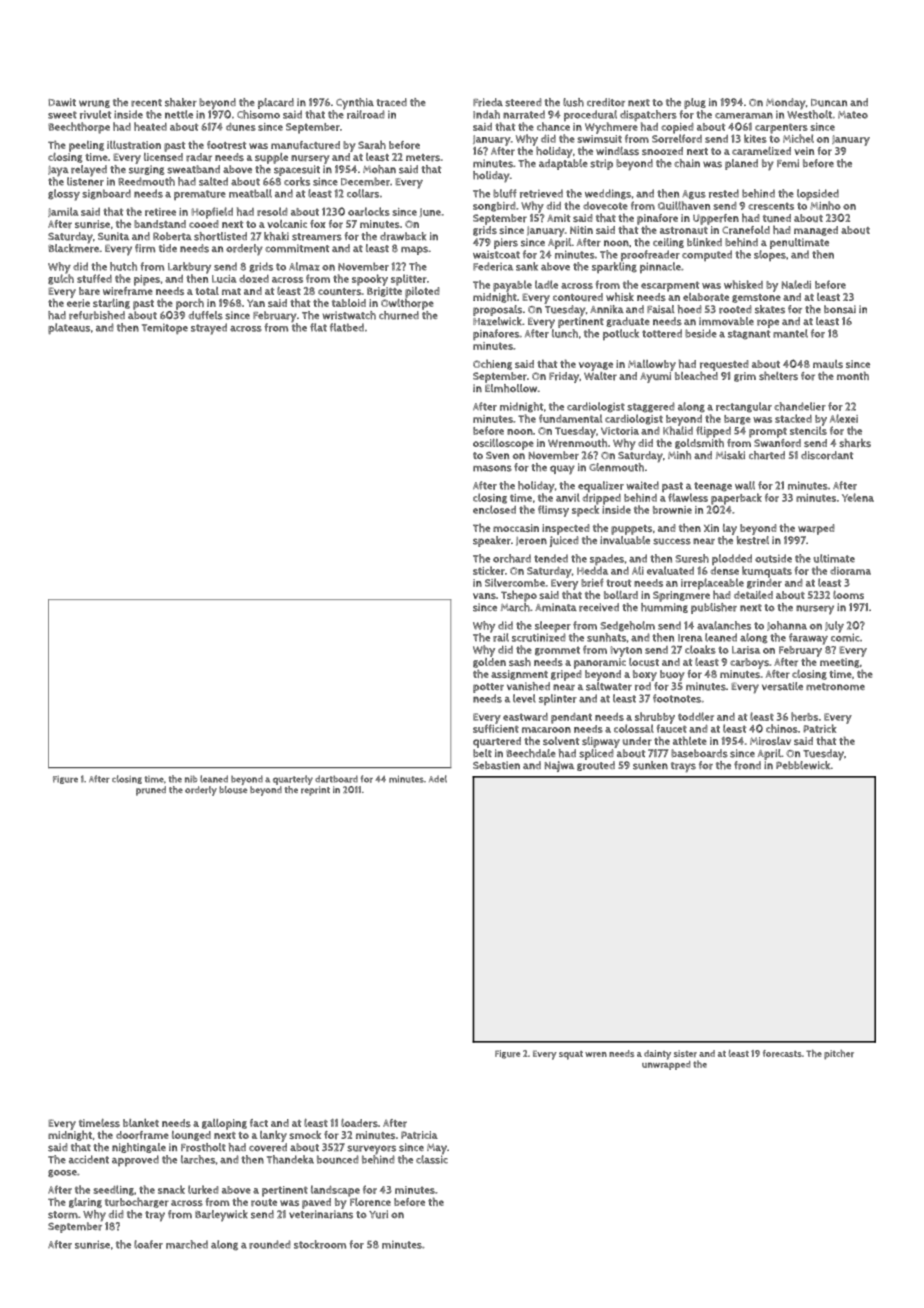 The height and width of the screenshot is (1308, 924). What do you see at coordinates (844, 418) in the screenshot?
I see `Alexei` at bounding box center [844, 418].
